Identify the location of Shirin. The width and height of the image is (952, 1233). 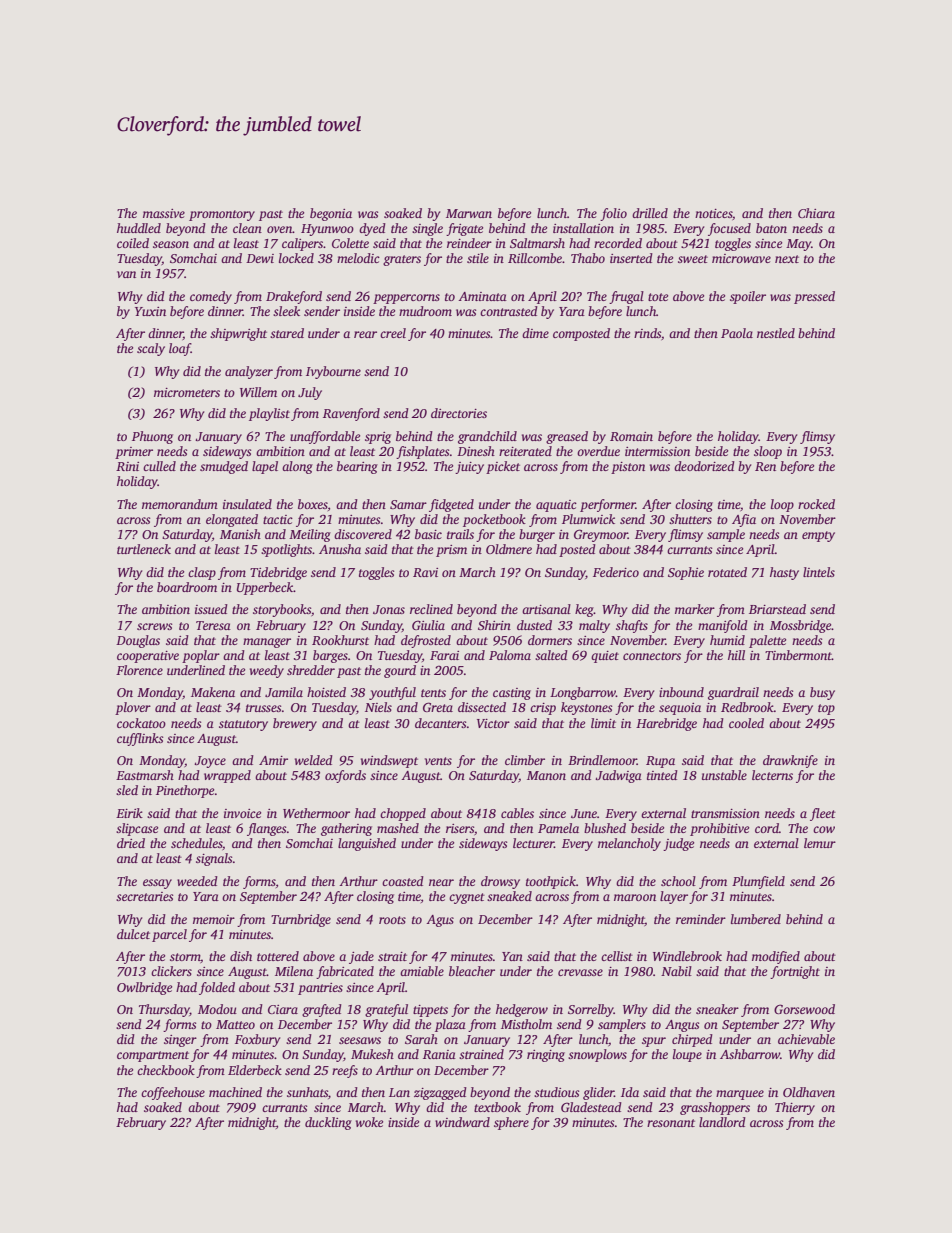
(494, 625).
